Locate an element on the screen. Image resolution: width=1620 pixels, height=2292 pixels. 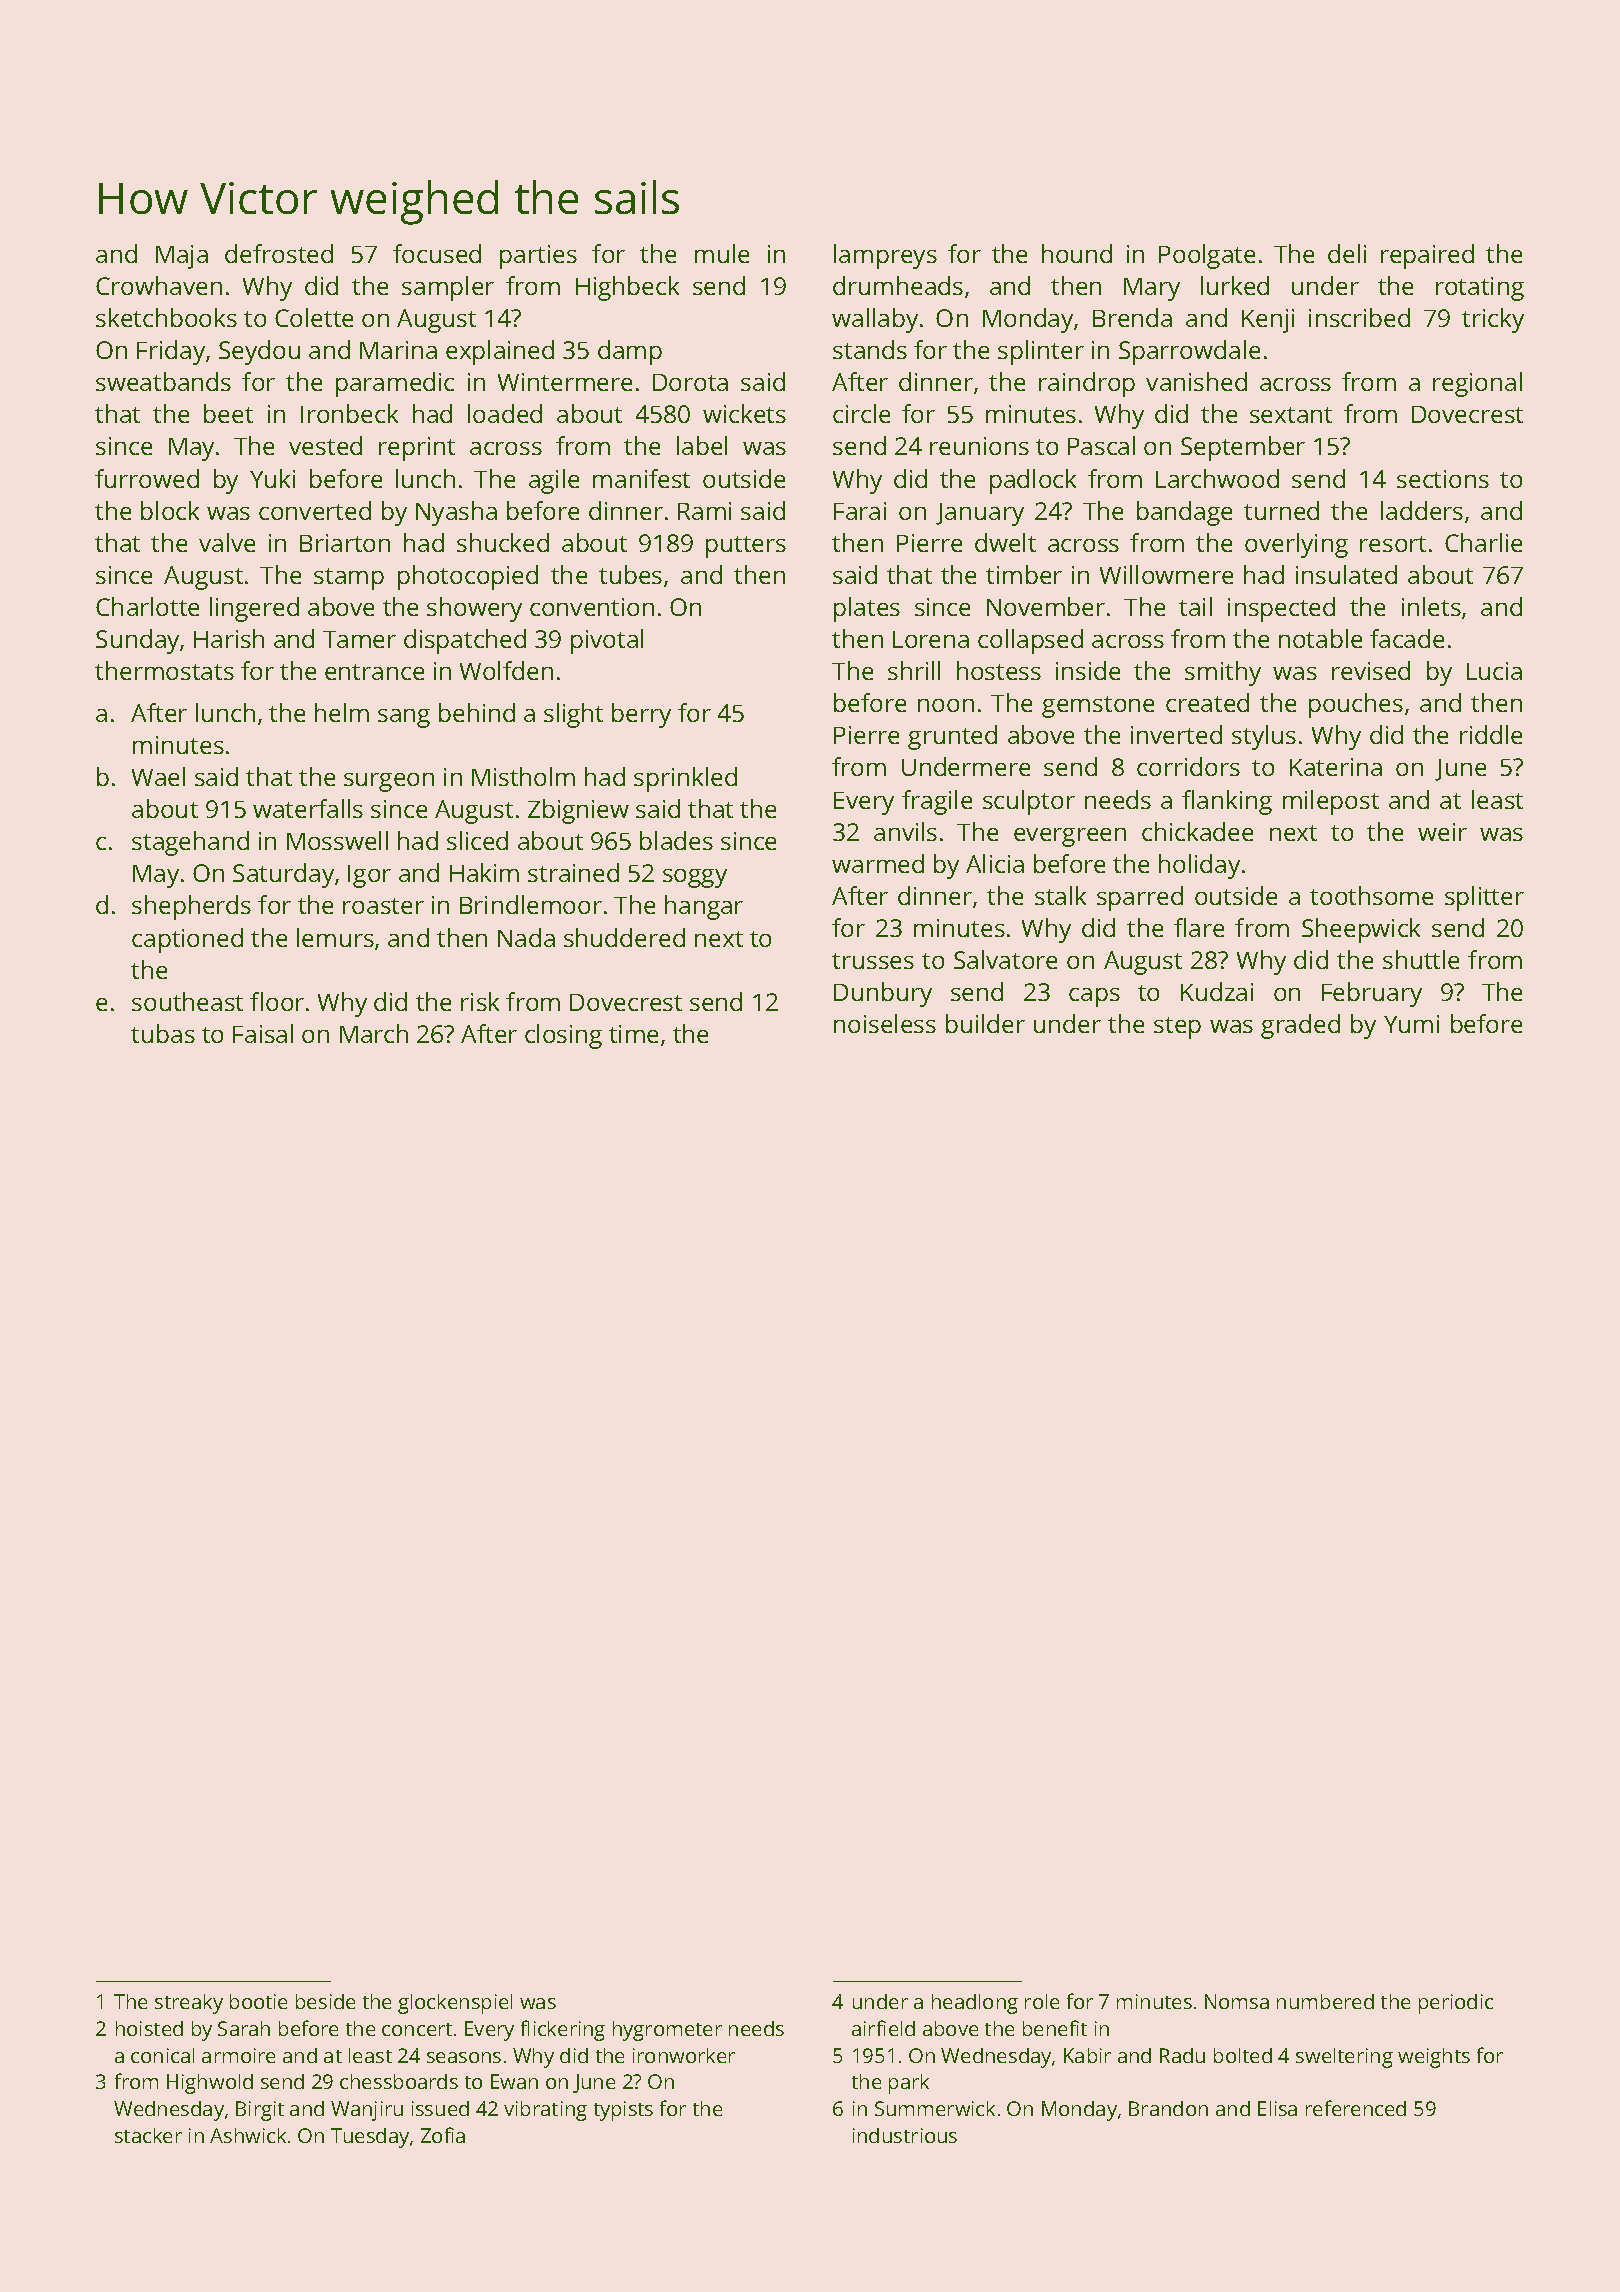
reprint is located at coordinates (417, 449).
